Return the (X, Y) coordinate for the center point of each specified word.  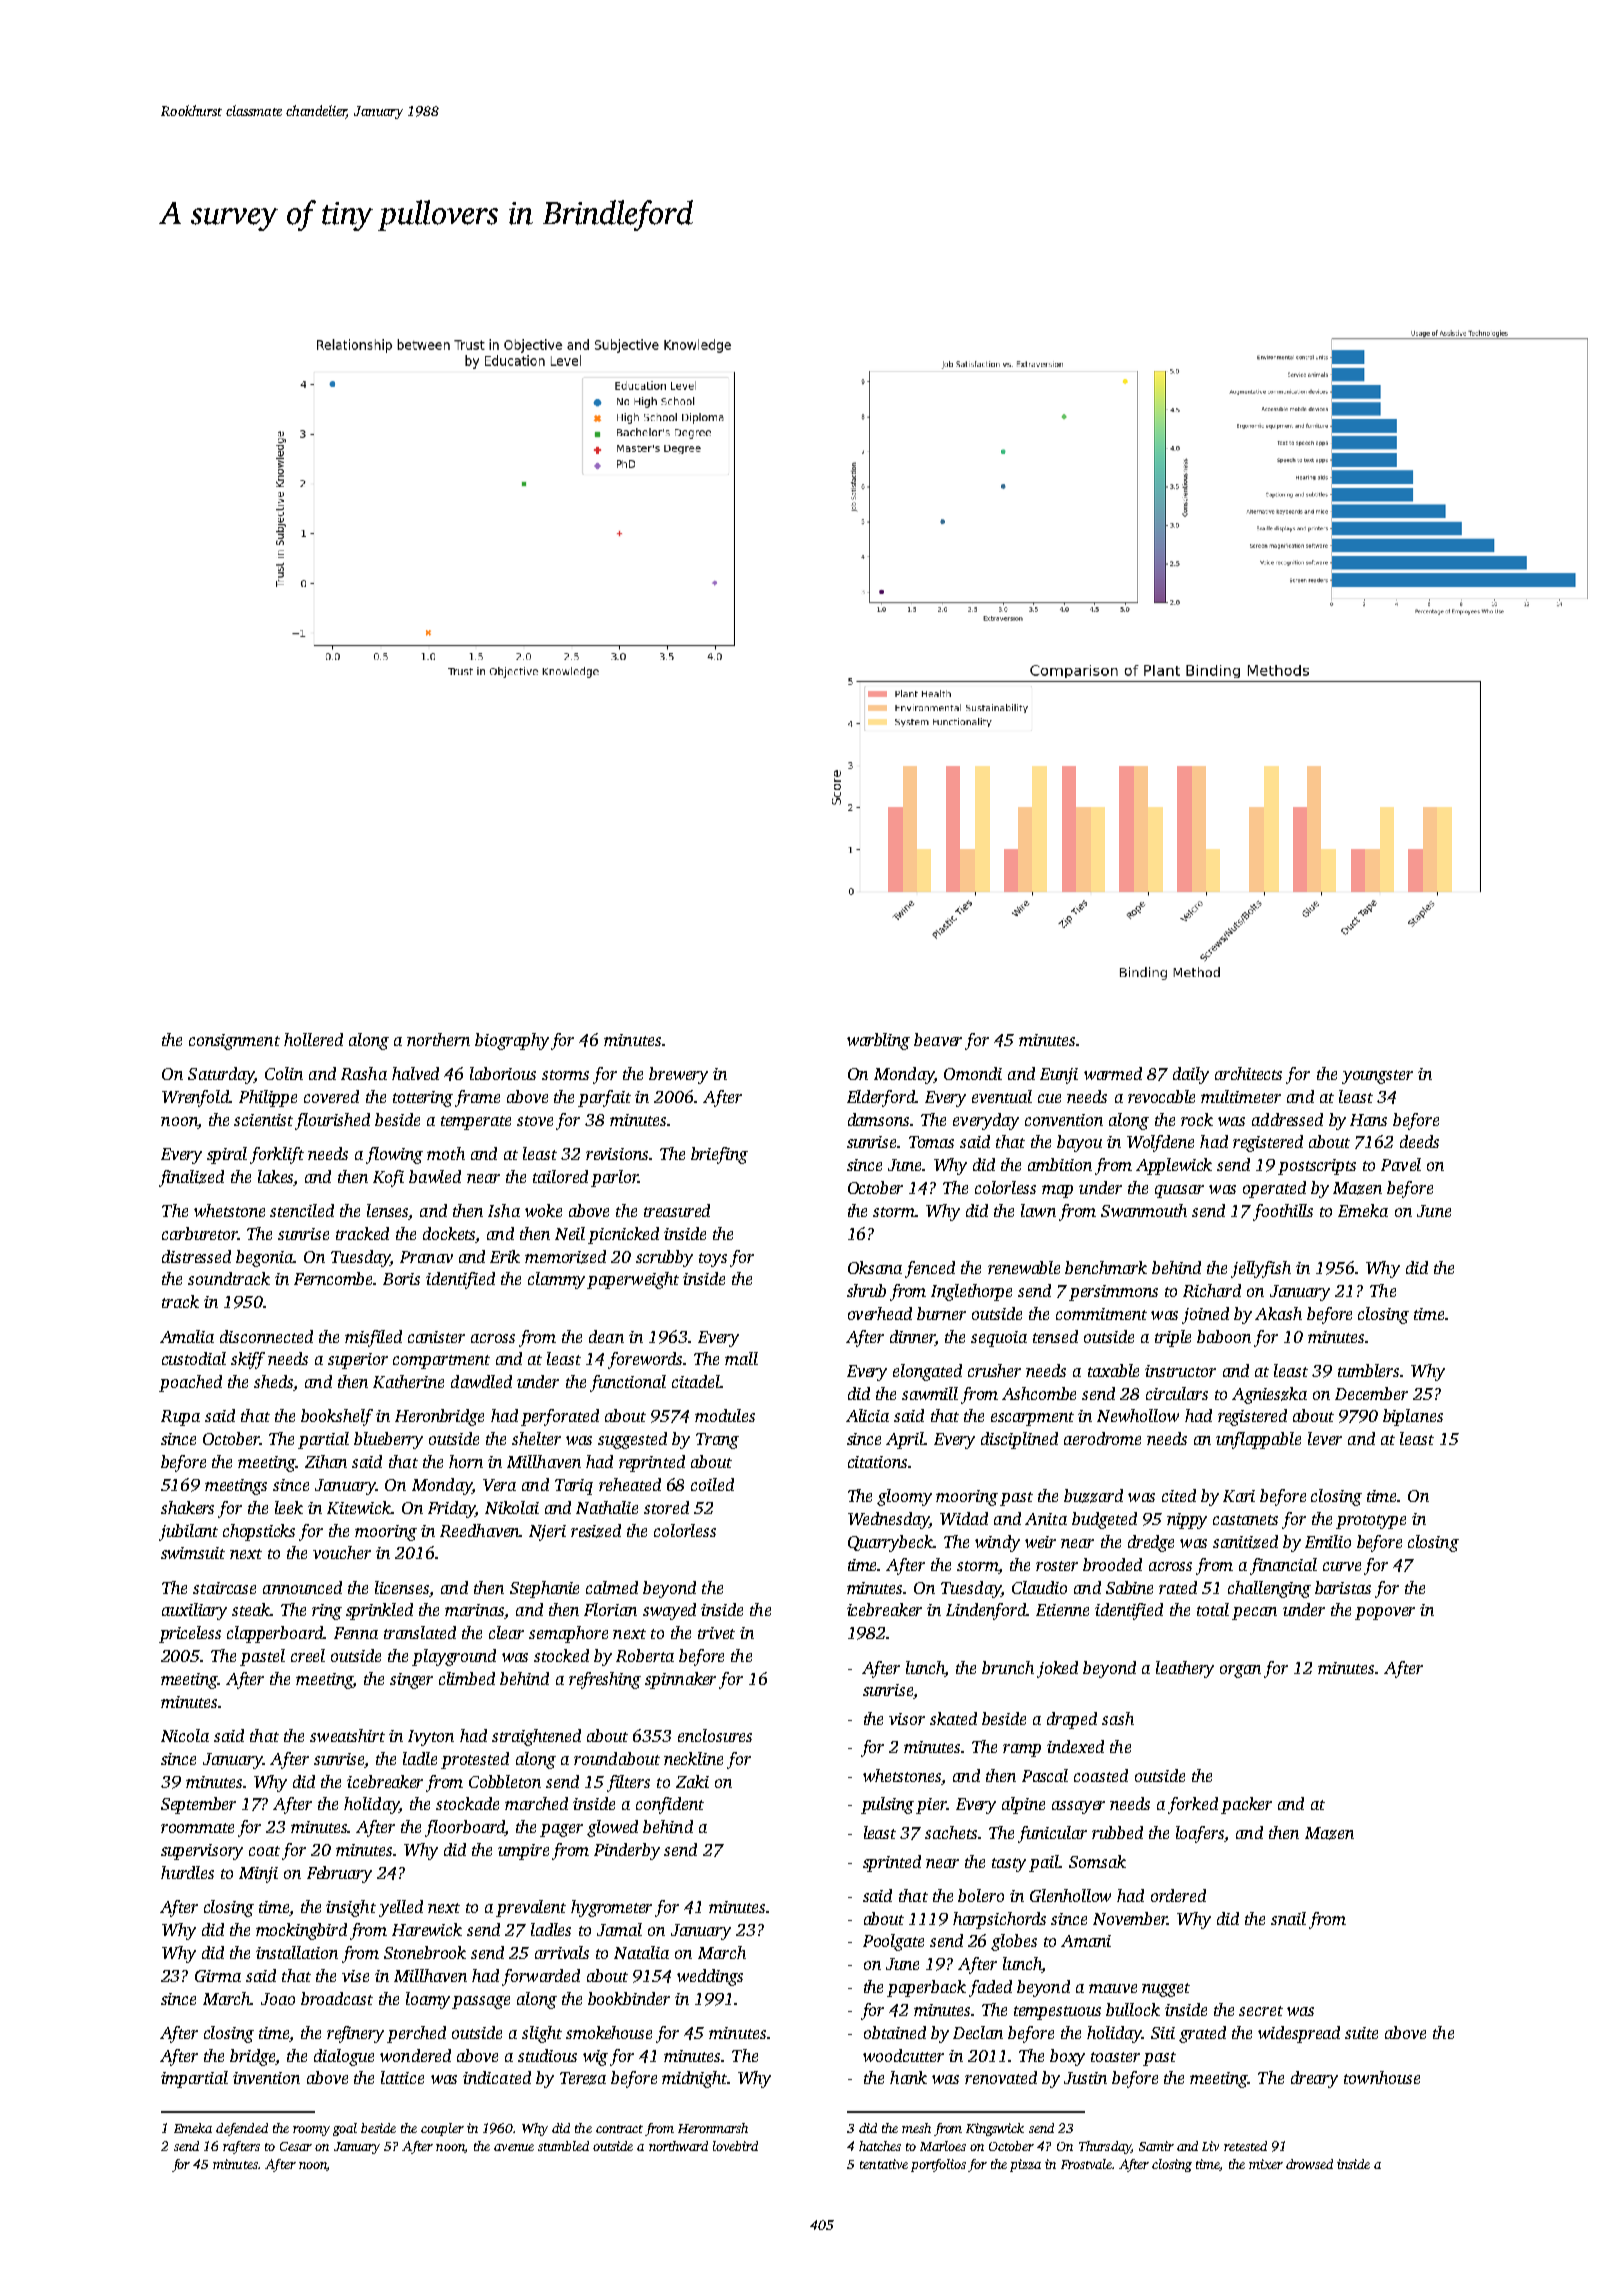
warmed (1113, 1073)
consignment (234, 1042)
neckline (693, 1758)
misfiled (373, 1338)
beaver (938, 1039)
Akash (1278, 1313)
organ (1240, 1671)
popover (1385, 1613)
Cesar (296, 2146)
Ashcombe (1039, 1393)
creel (308, 1655)
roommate (197, 1828)
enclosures (715, 1735)
